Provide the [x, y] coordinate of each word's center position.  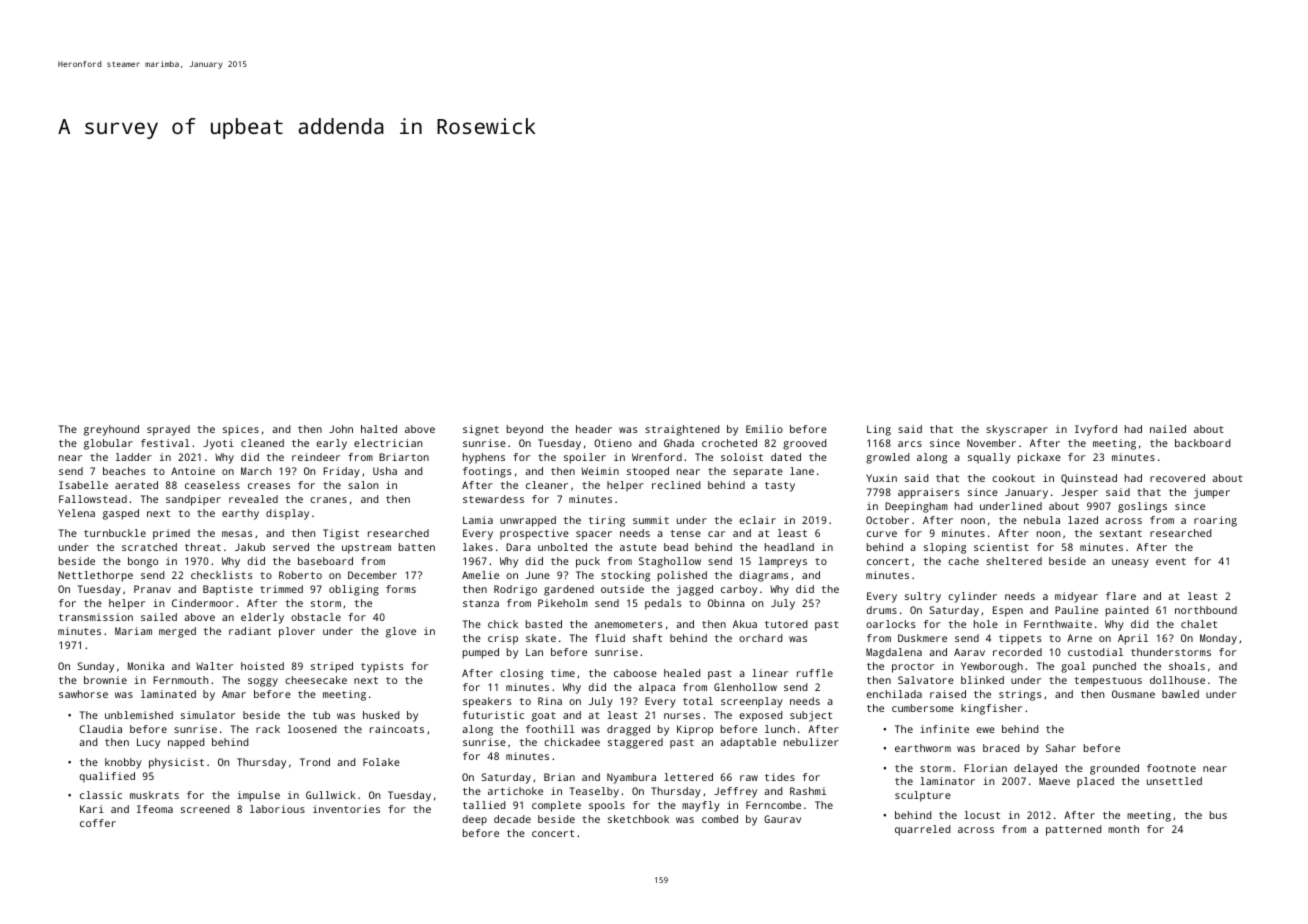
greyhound [111, 430]
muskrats [154, 795]
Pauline [1076, 610]
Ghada [679, 443]
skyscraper [1017, 430]
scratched [149, 547]
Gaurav [782, 819]
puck [588, 562]
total [698, 701]
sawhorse [83, 694]
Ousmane [1133, 694]
